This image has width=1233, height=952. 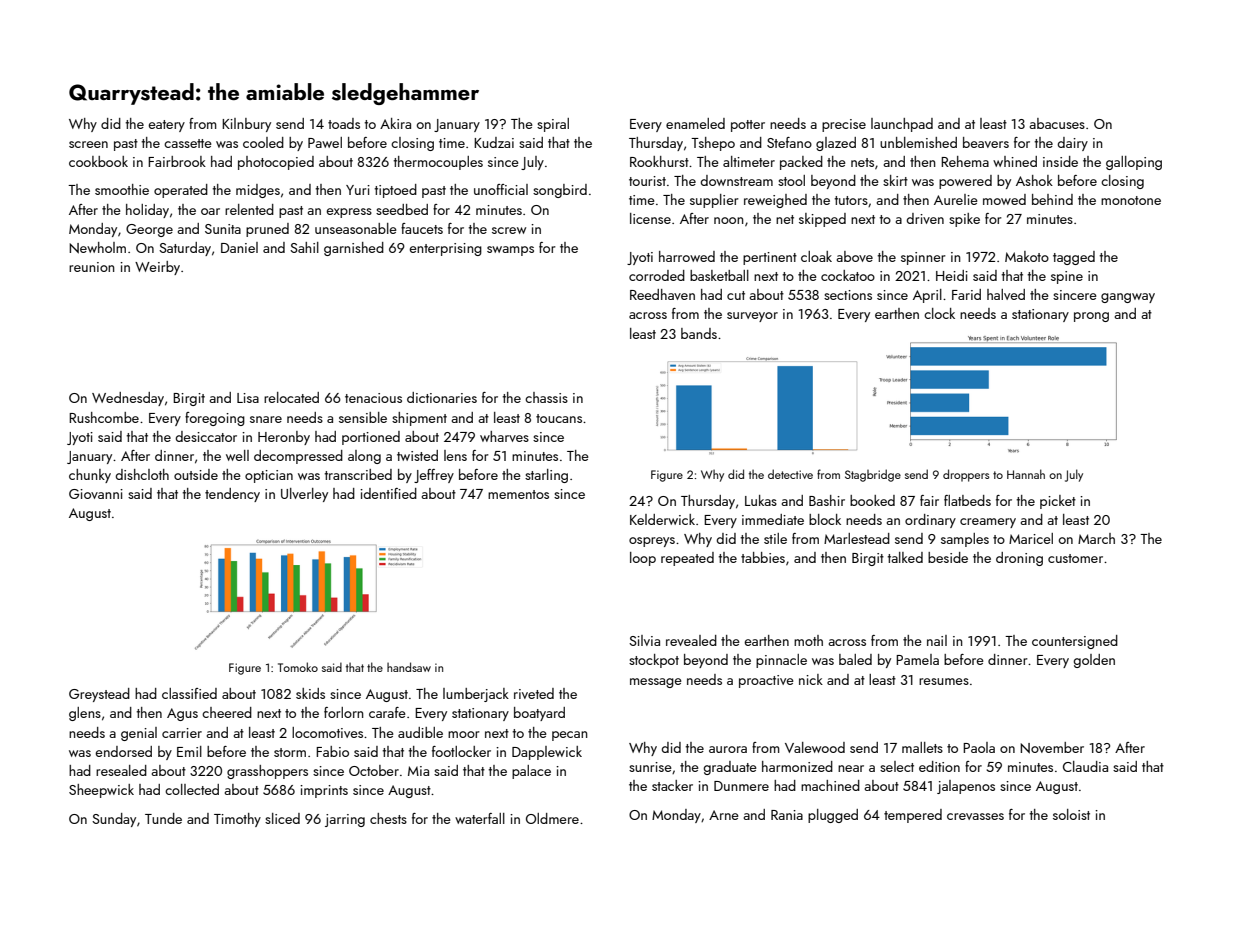 What do you see at coordinates (1075, 558) in the image?
I see `customer` at bounding box center [1075, 558].
